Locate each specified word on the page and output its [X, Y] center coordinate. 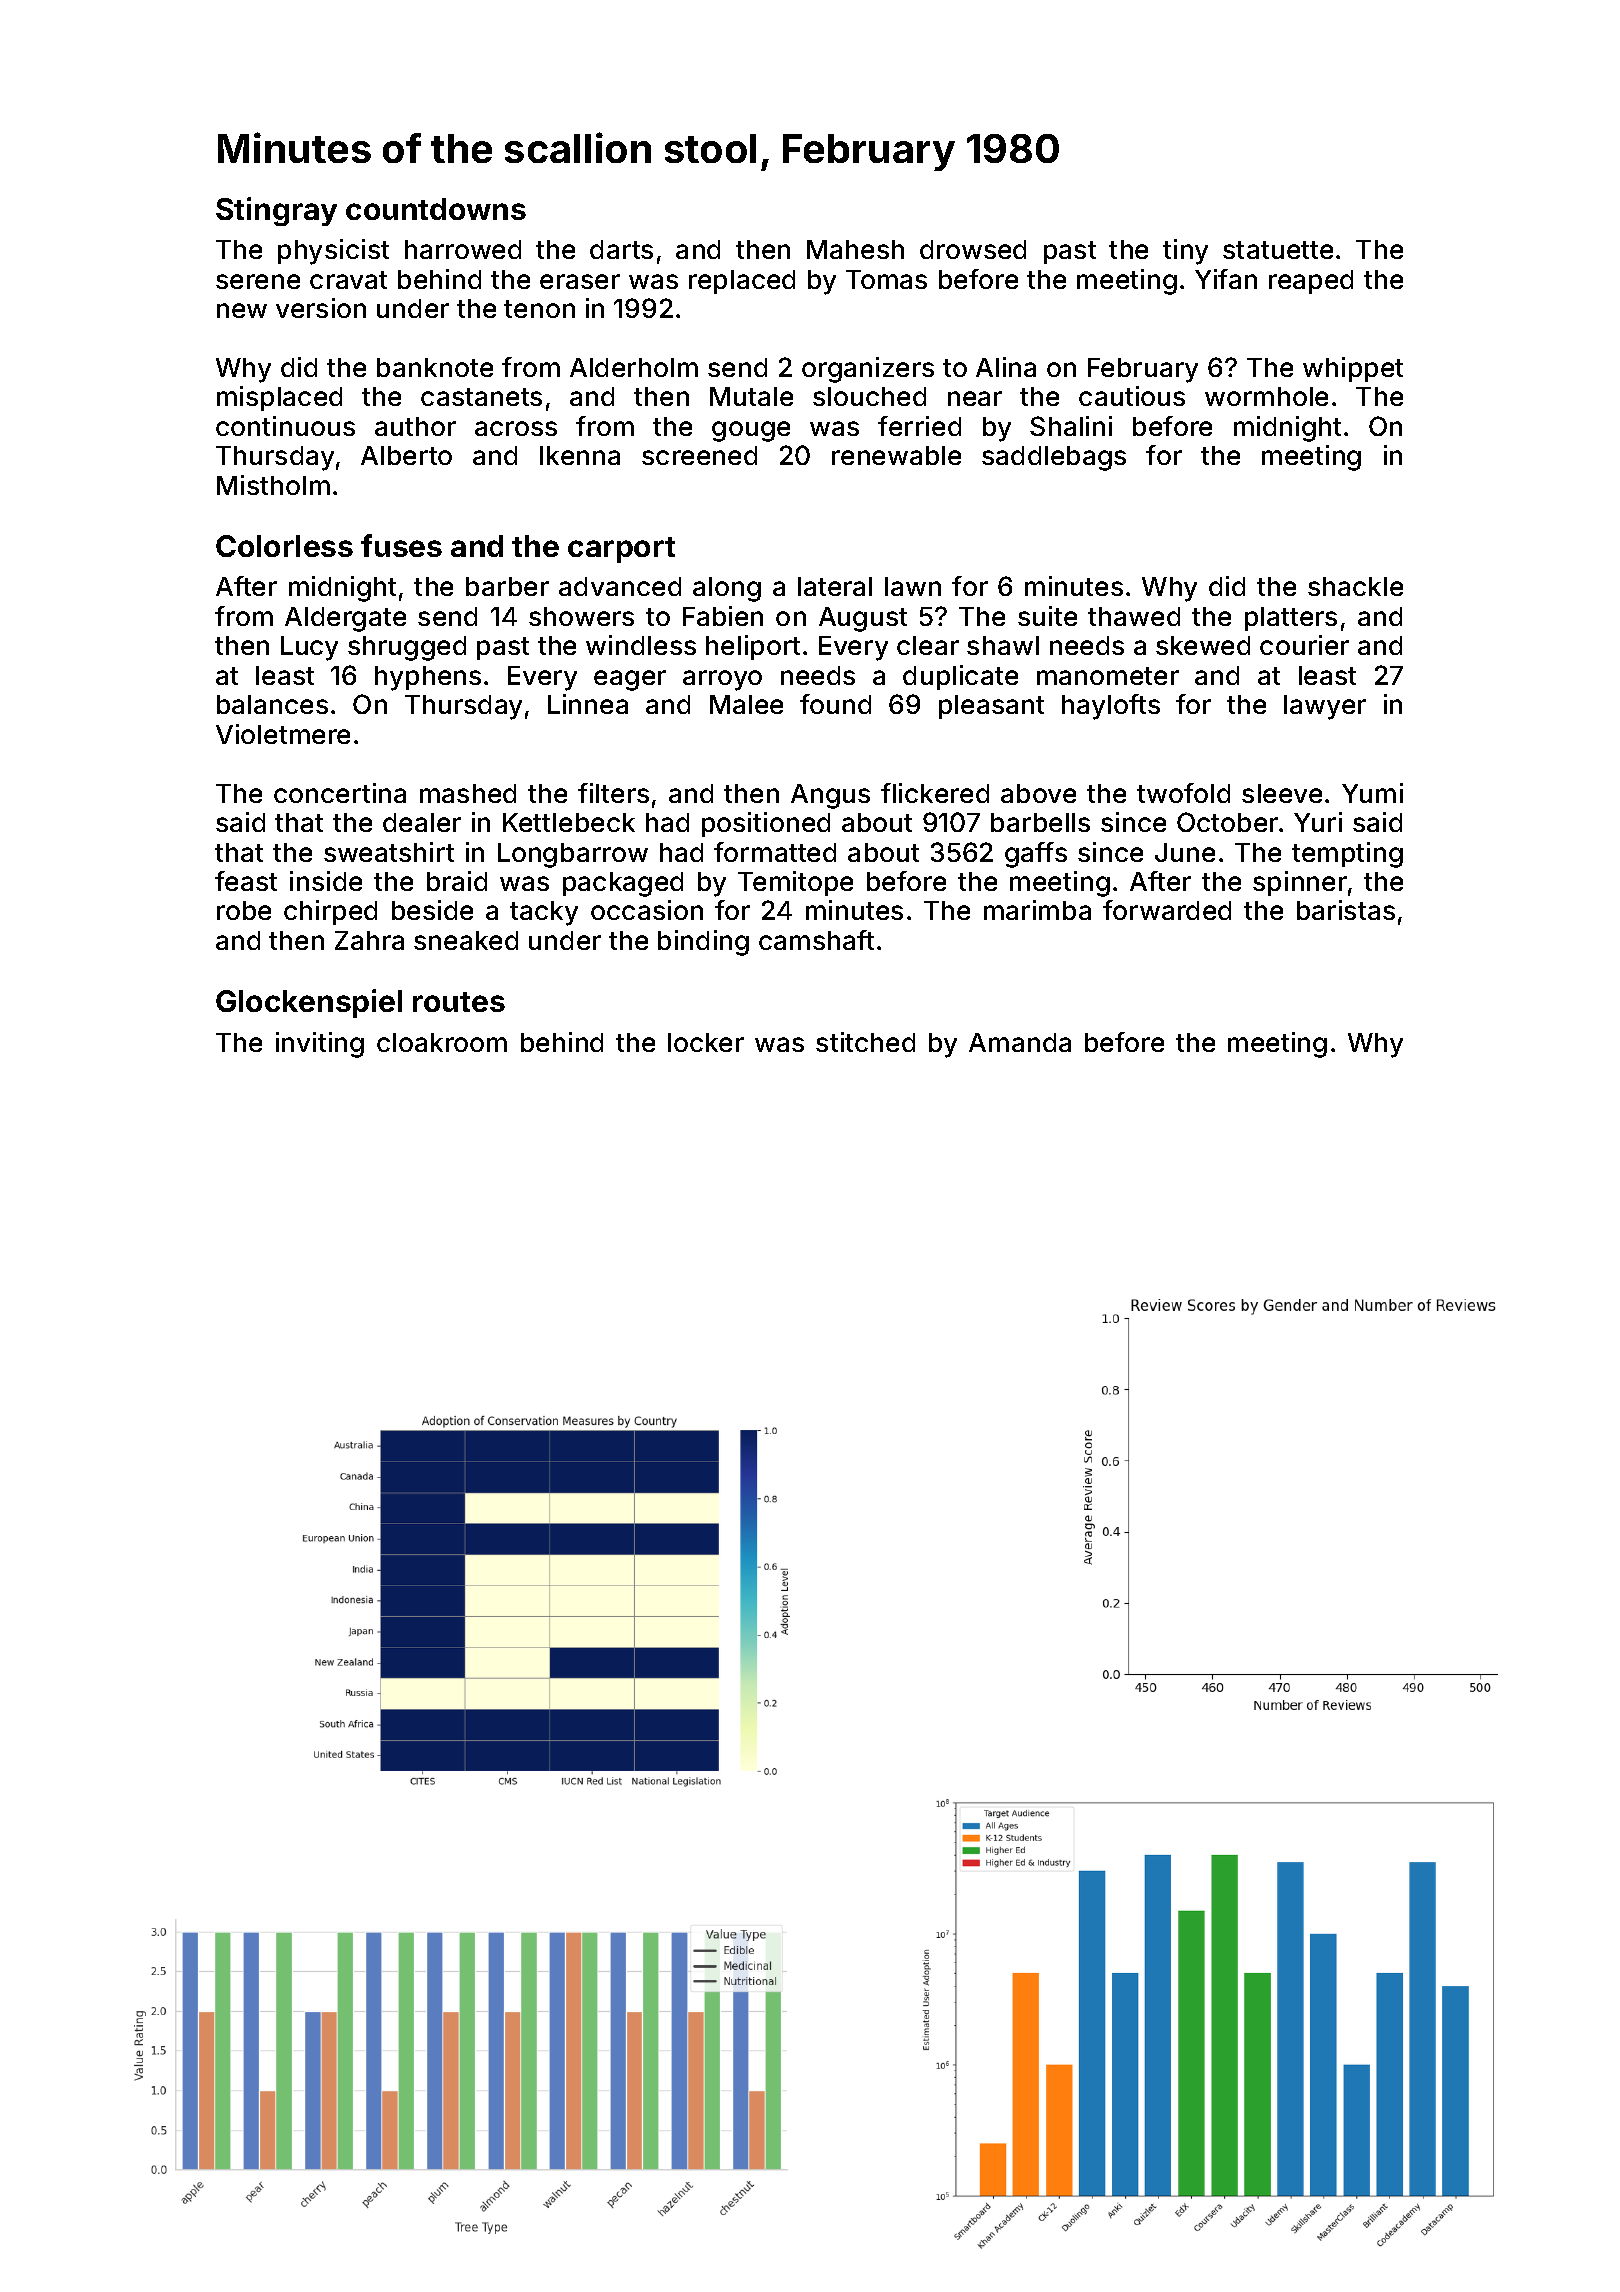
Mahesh [855, 249]
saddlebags [1054, 458]
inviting [320, 1045]
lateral [835, 586]
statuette [1278, 250]
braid [457, 881]
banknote [435, 367]
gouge [751, 431]
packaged [623, 884]
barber [507, 586]
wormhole [1266, 396]
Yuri [1318, 822]
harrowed [463, 249]
